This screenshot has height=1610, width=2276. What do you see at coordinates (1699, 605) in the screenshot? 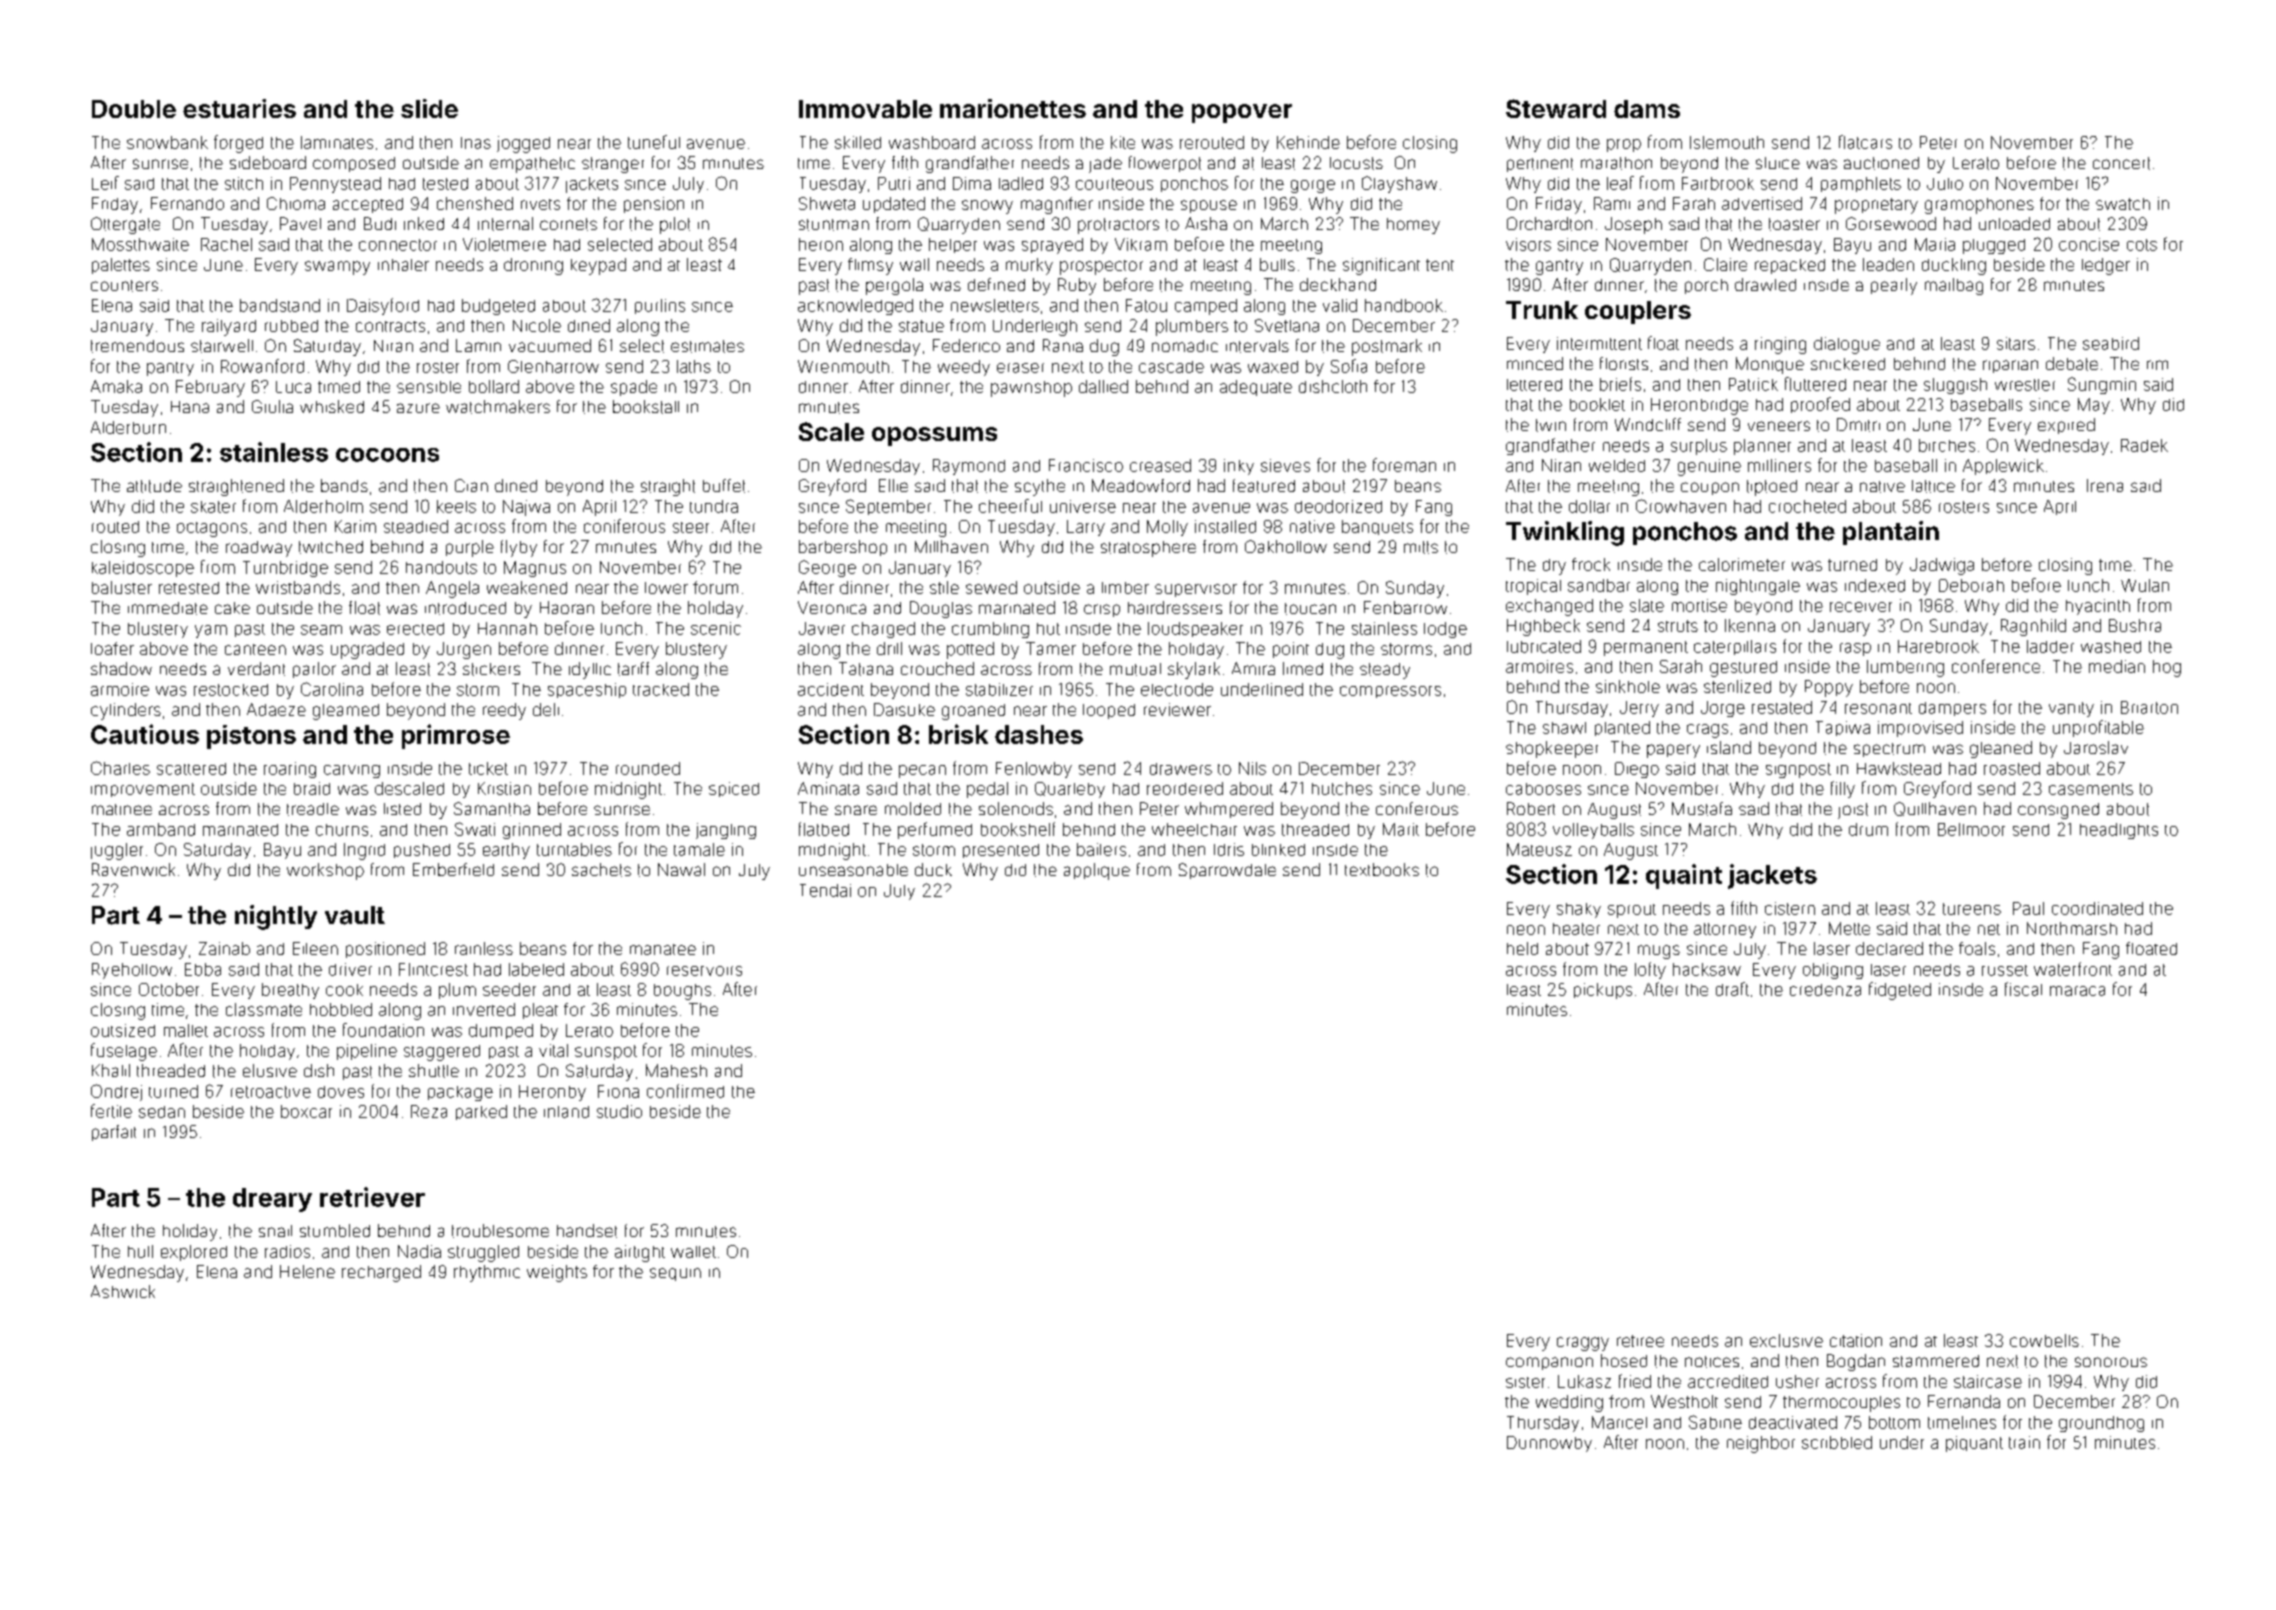
I see `mortise` at bounding box center [1699, 605].
